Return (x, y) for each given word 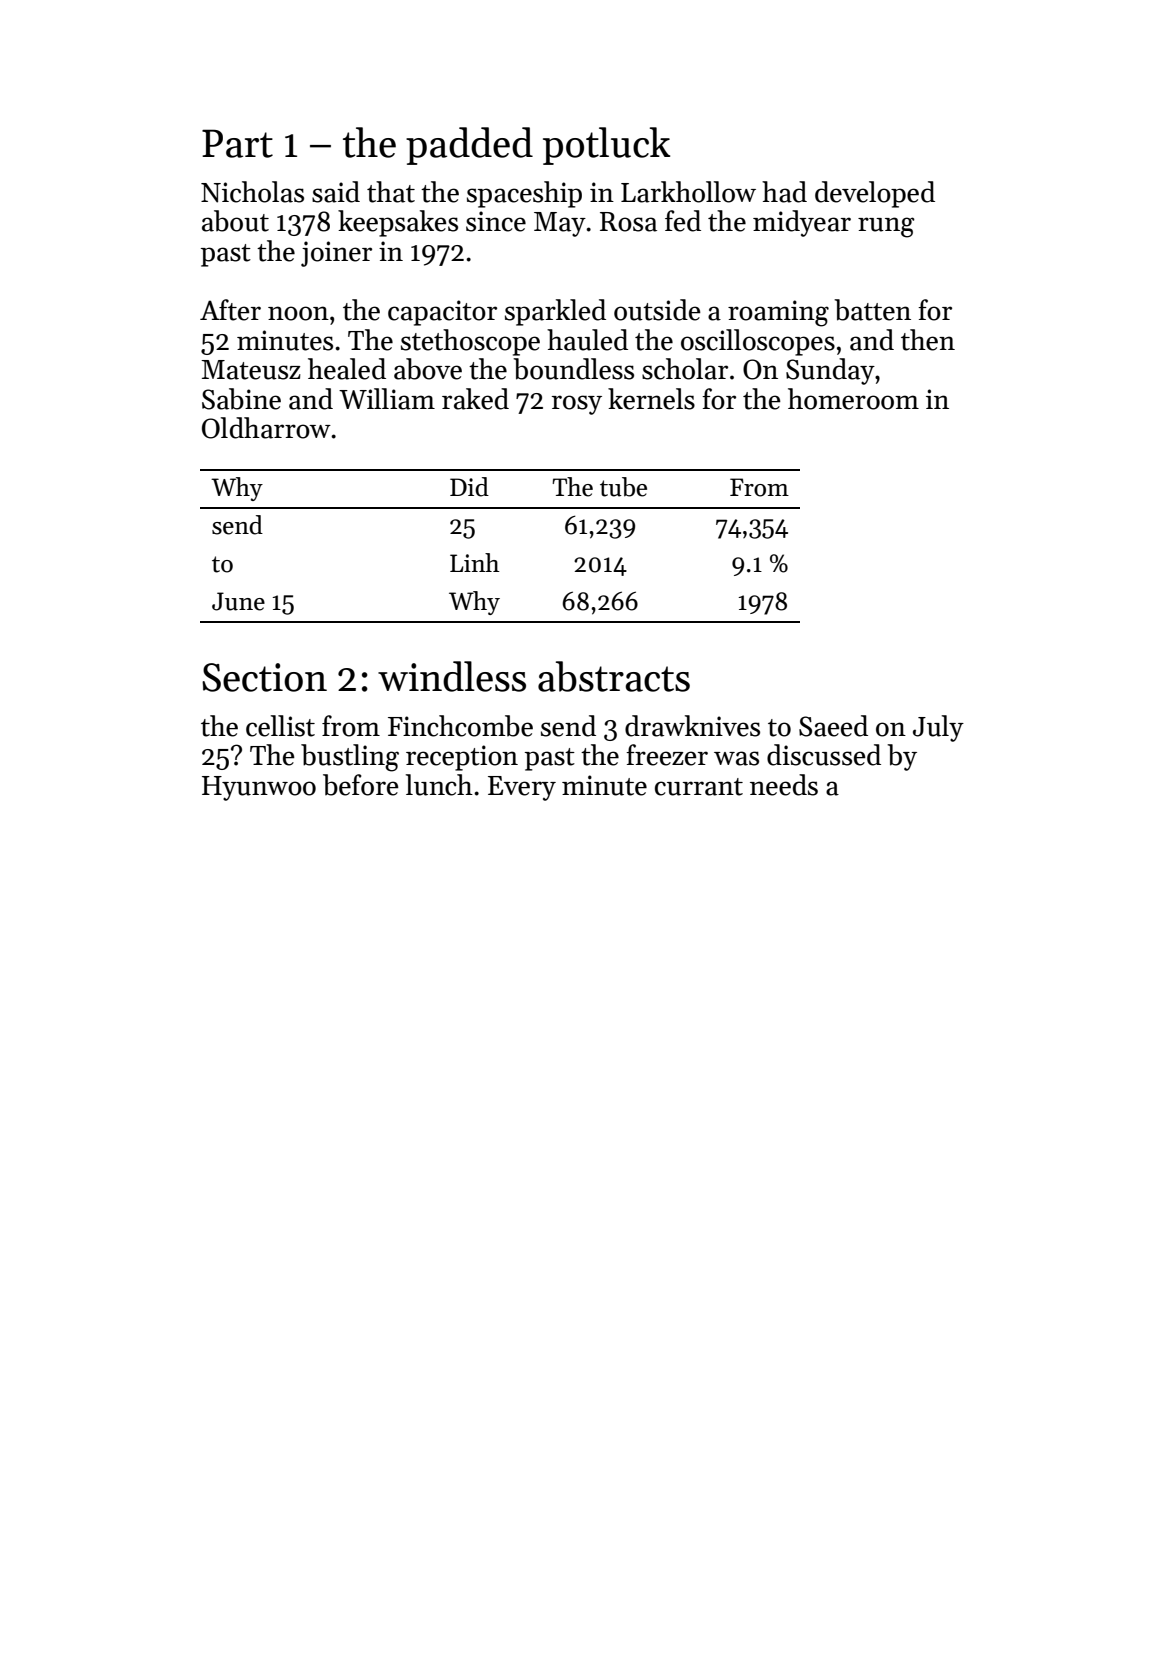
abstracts (614, 676)
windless (452, 676)
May (560, 224)
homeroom (853, 399)
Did (469, 487)
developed (875, 194)
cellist (280, 726)
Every (522, 788)
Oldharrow (266, 428)
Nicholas (252, 192)
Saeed (833, 726)
